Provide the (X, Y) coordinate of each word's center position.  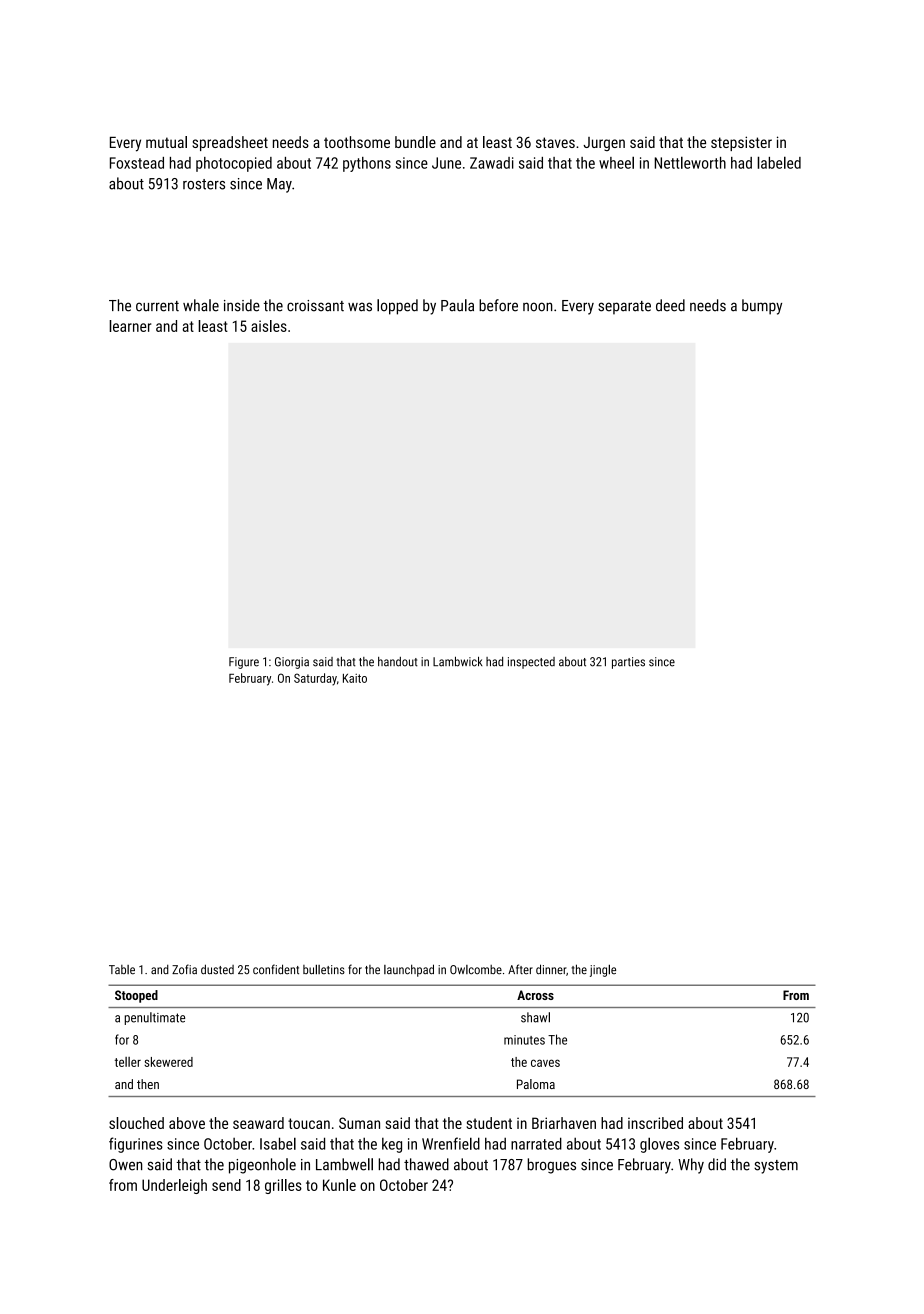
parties (628, 663)
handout (398, 662)
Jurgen (604, 144)
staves (555, 142)
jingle (603, 970)
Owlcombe (476, 970)
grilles (283, 1186)
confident (276, 969)
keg (392, 1145)
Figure (244, 663)
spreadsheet (230, 143)
